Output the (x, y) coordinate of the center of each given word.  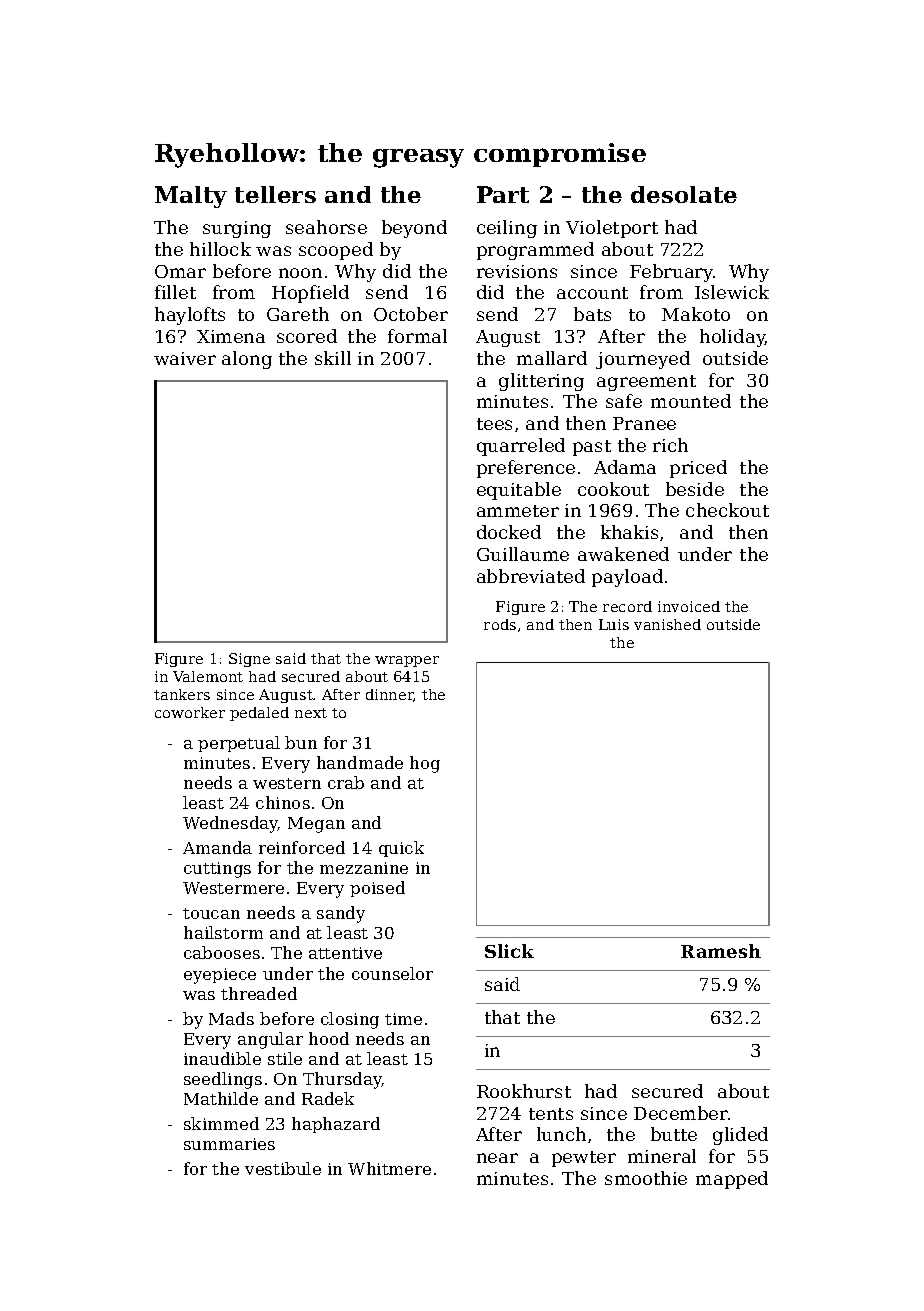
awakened (623, 554)
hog (425, 764)
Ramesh (721, 951)
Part (503, 194)
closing (350, 1020)
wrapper (407, 661)
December (681, 1113)
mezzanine (364, 868)
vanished (667, 624)
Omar (180, 271)
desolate (684, 194)
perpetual (239, 744)
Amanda (217, 847)
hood (329, 1038)
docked (509, 532)
